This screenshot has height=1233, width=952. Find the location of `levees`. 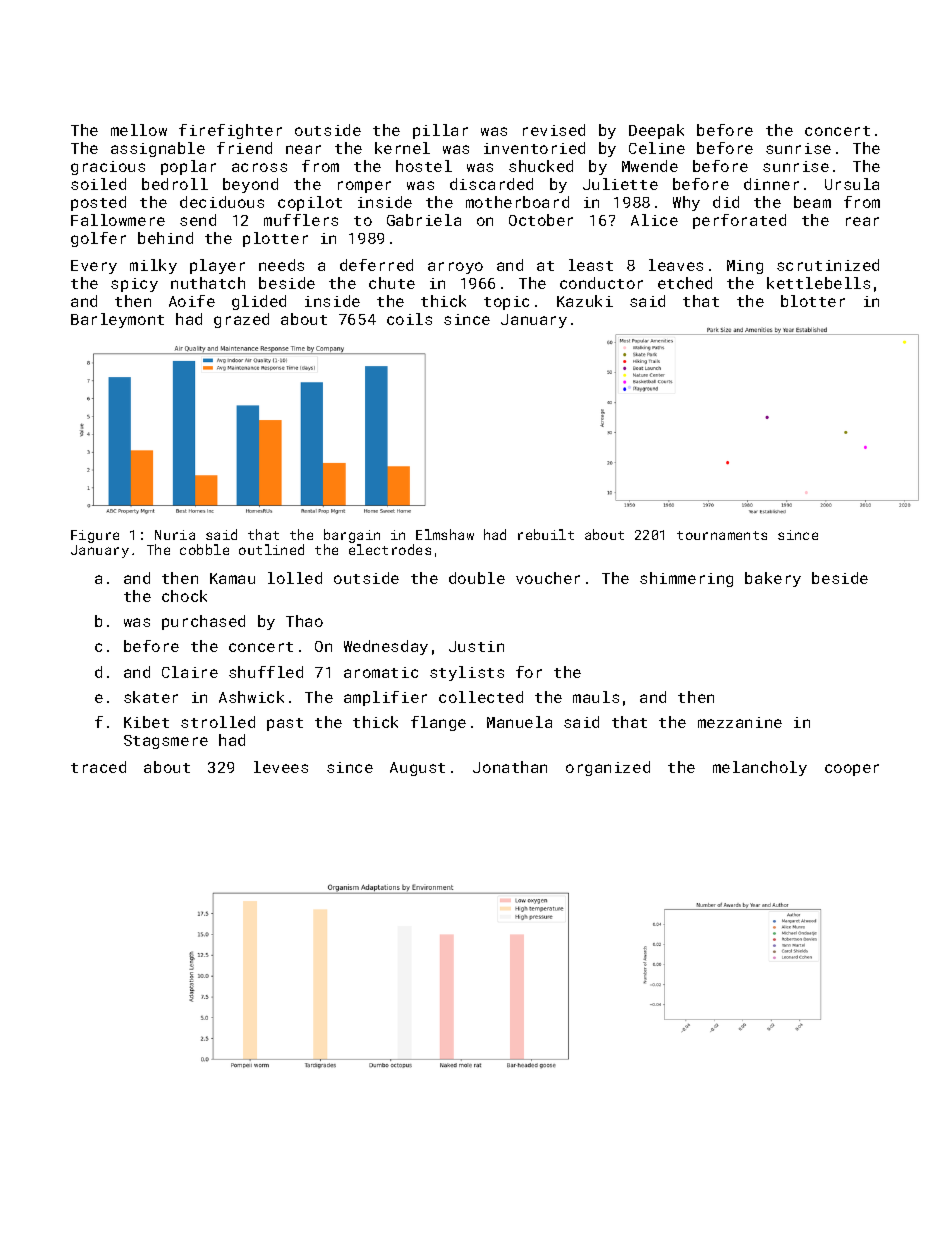

levees is located at coordinates (281, 767).
